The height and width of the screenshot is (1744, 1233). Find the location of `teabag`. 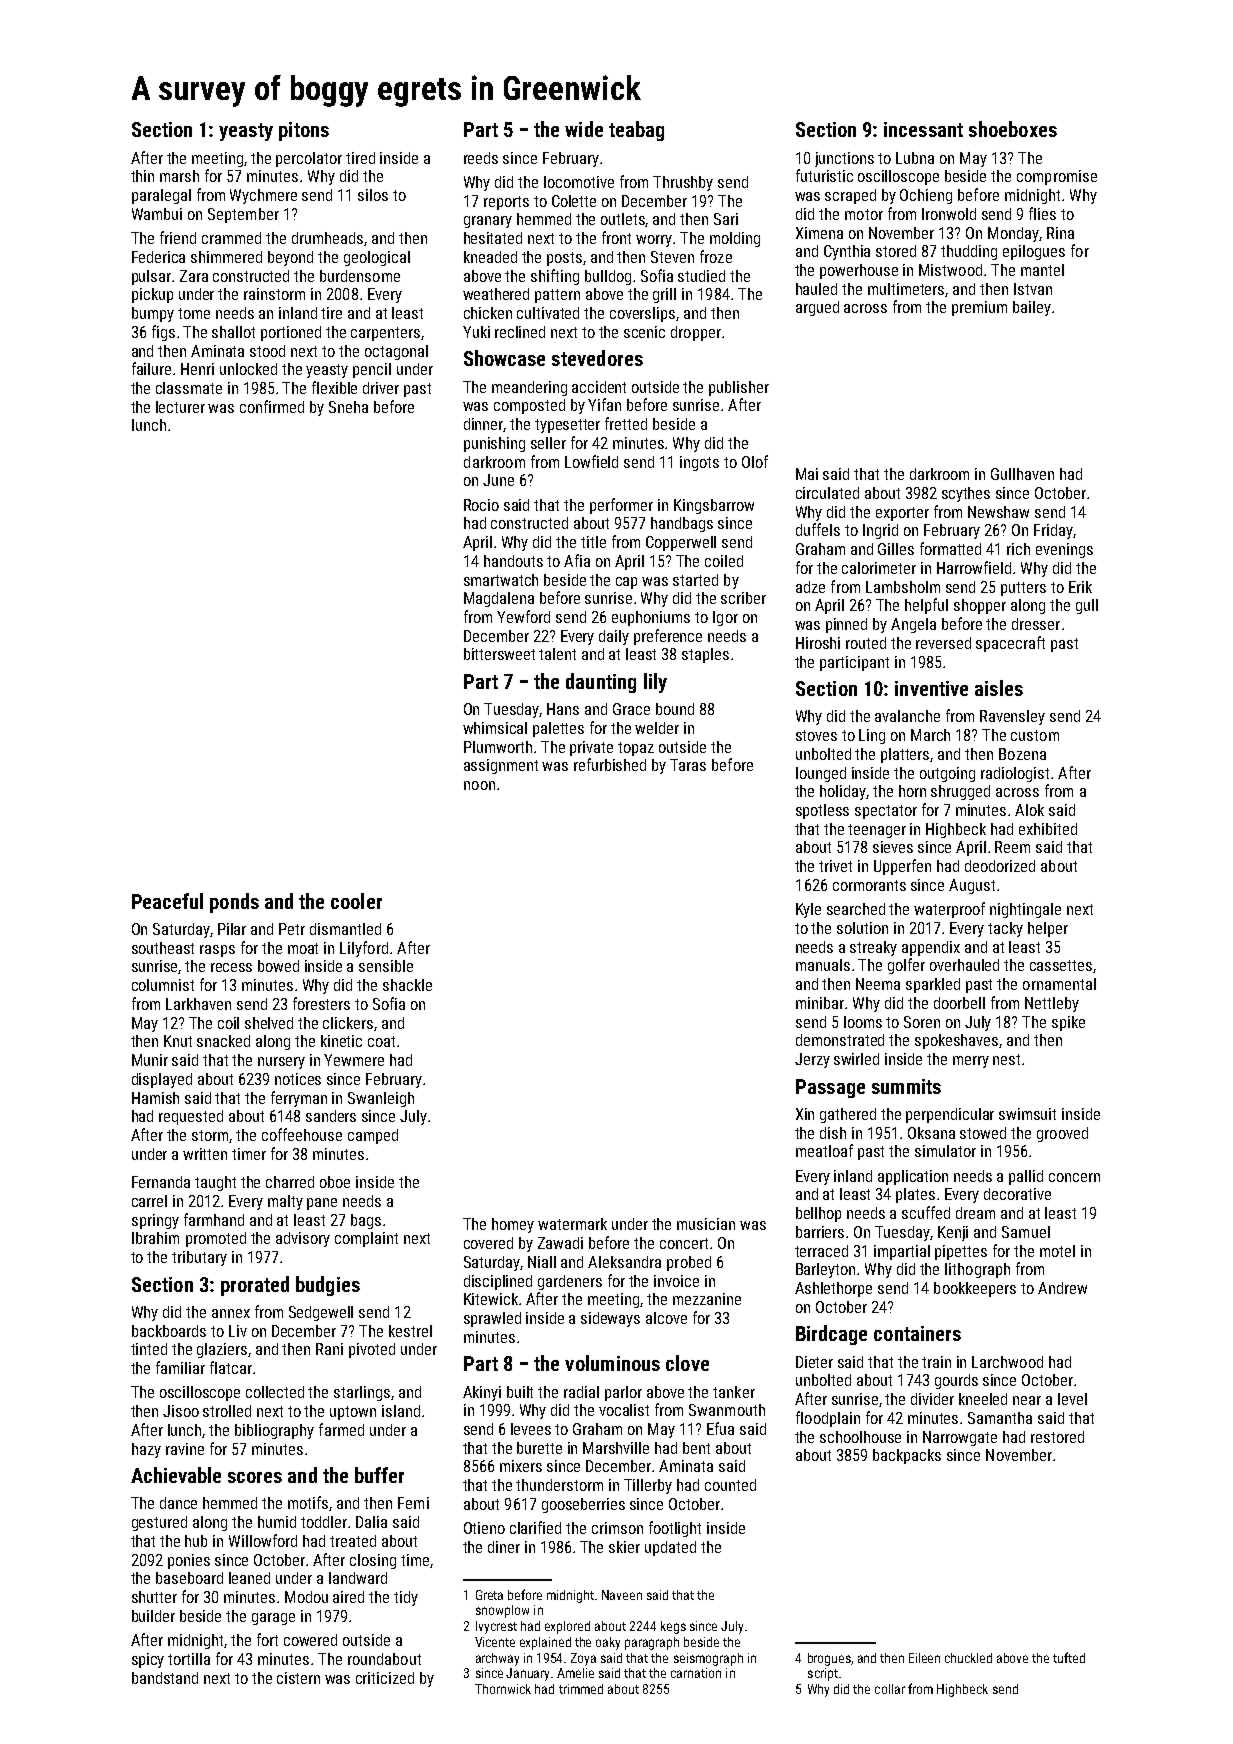

teabag is located at coordinates (636, 131).
